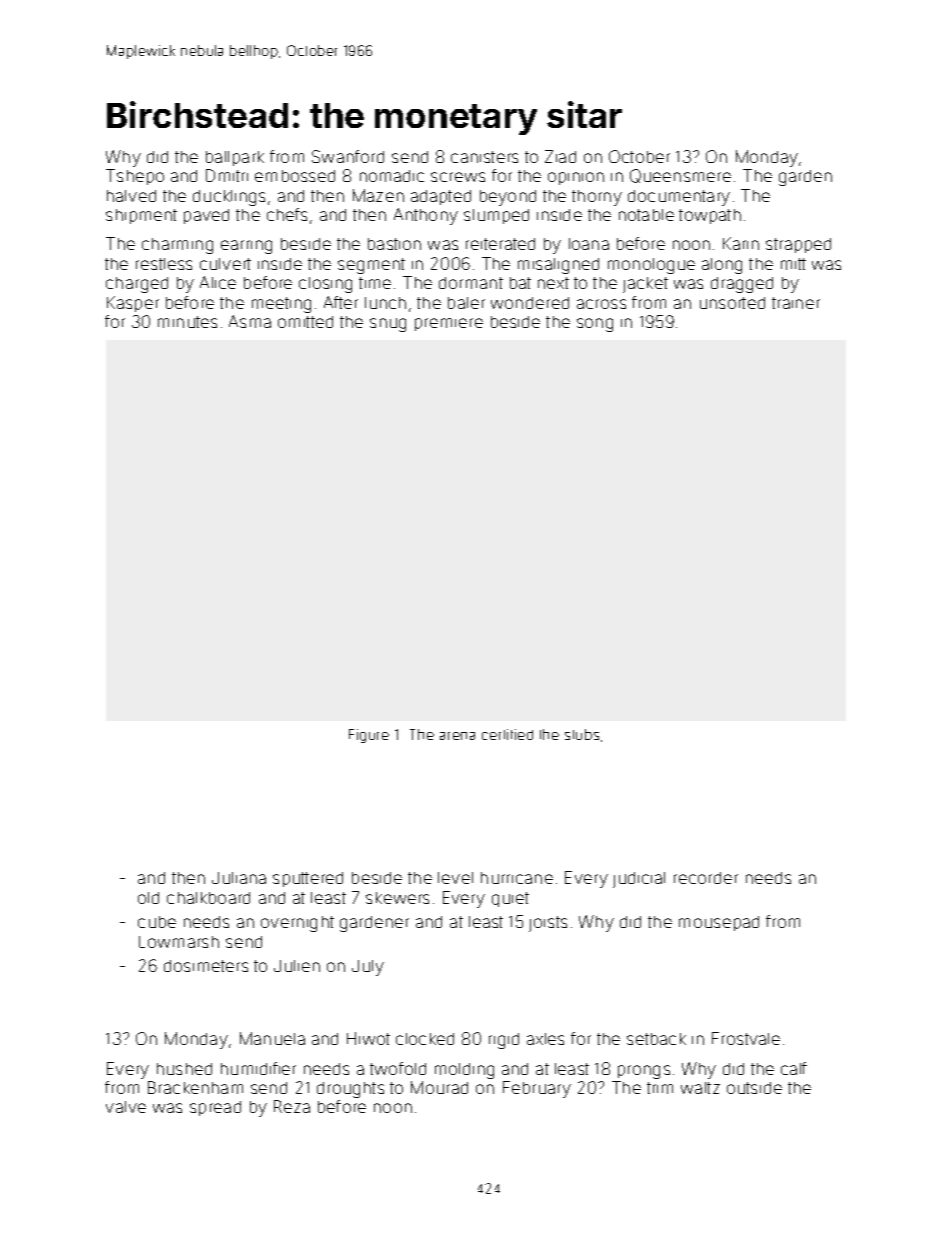 The image size is (952, 1233). I want to click on Juliana, so click(239, 878).
